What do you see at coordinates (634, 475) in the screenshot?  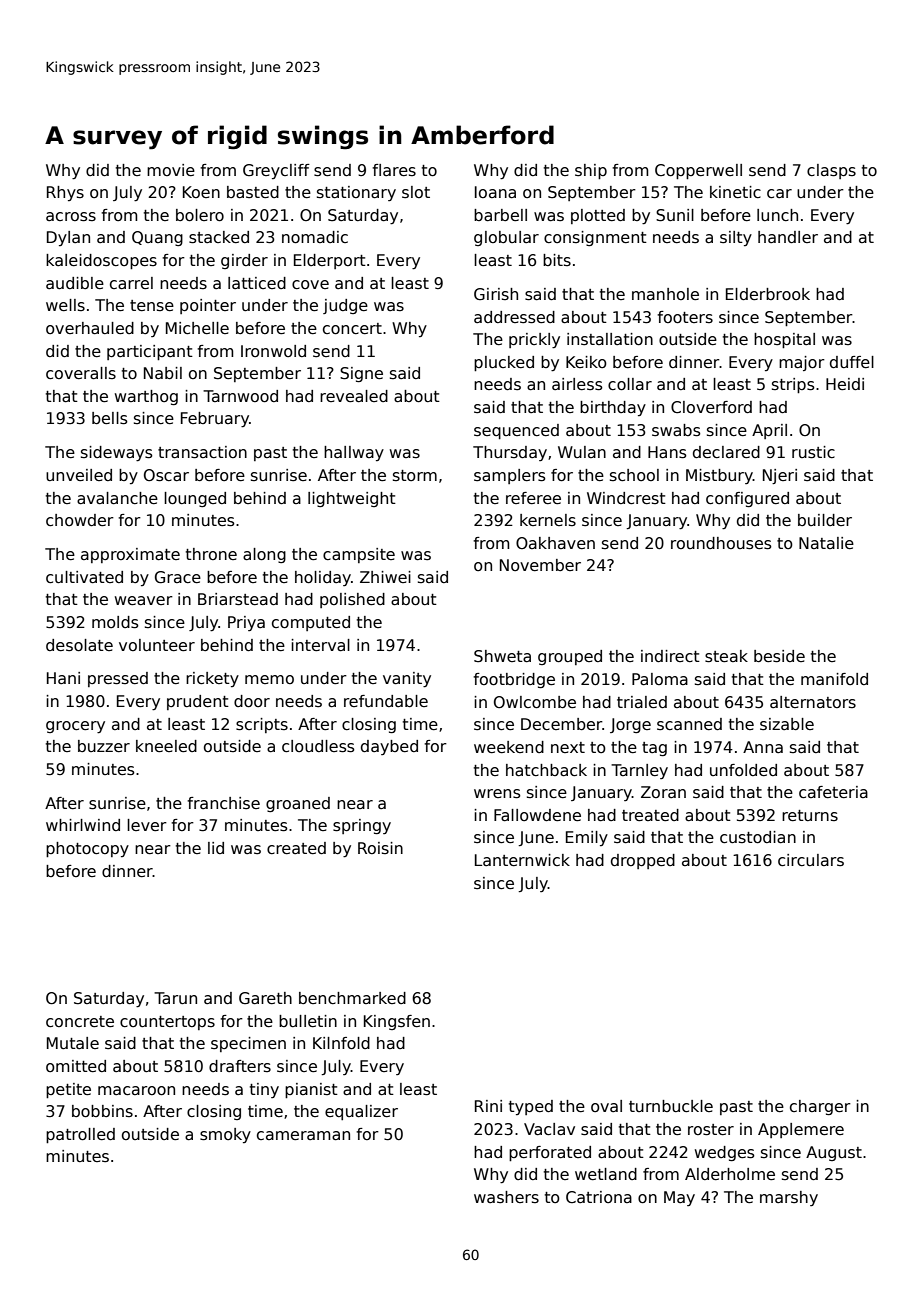 I see `school` at bounding box center [634, 475].
